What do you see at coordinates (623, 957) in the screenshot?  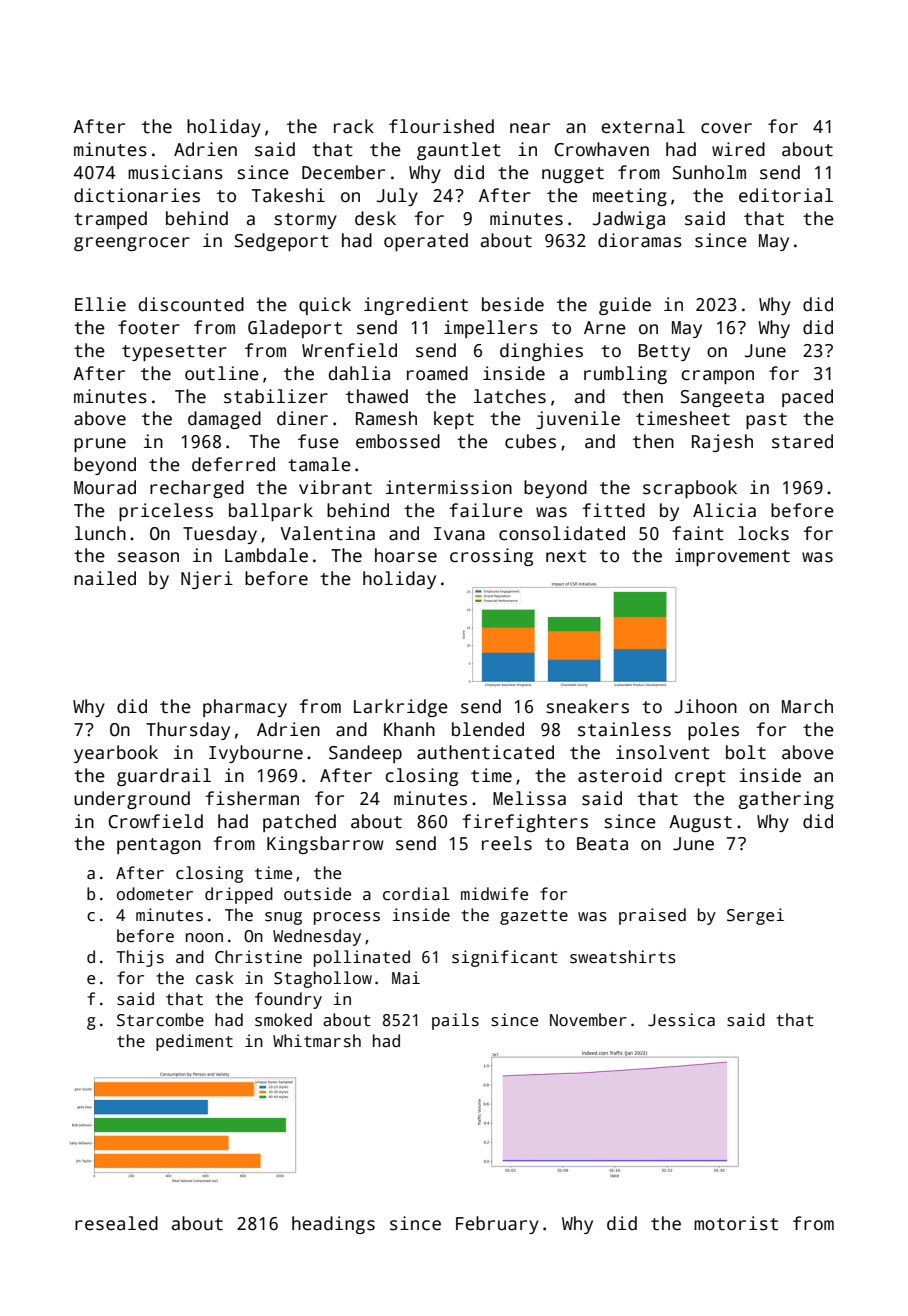 I see `sweatshirts` at bounding box center [623, 957].
